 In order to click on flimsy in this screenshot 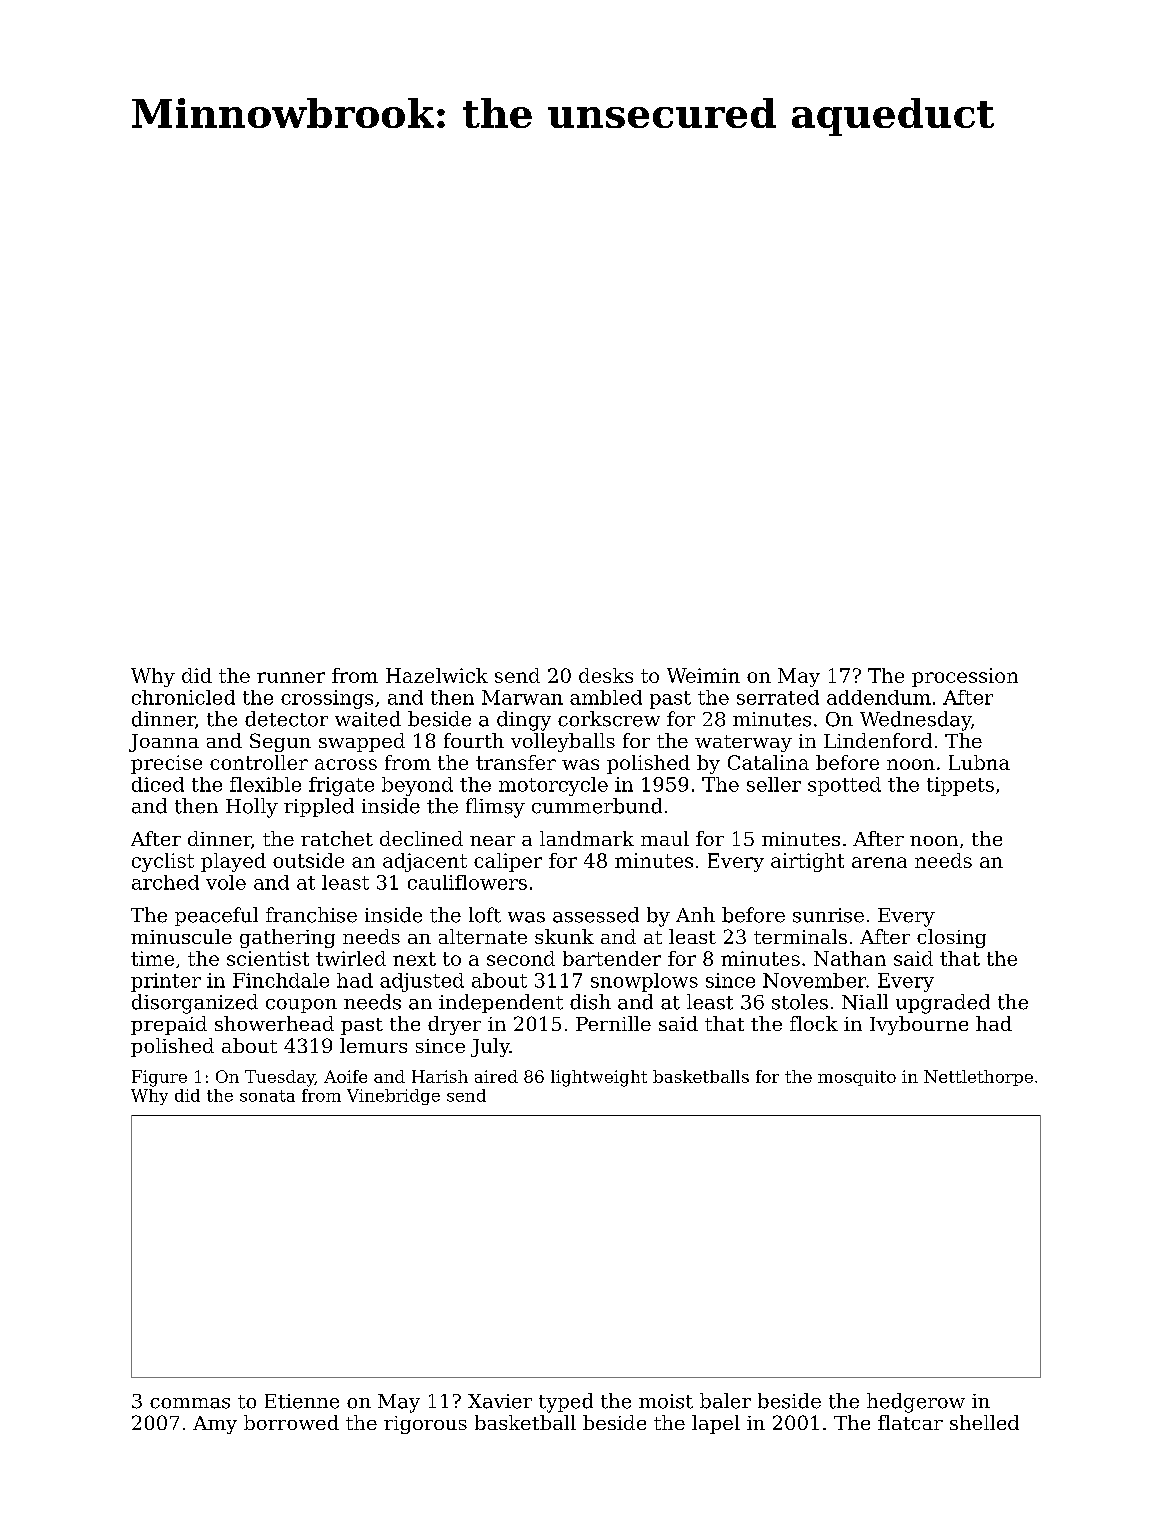, I will do `click(495, 808)`.
